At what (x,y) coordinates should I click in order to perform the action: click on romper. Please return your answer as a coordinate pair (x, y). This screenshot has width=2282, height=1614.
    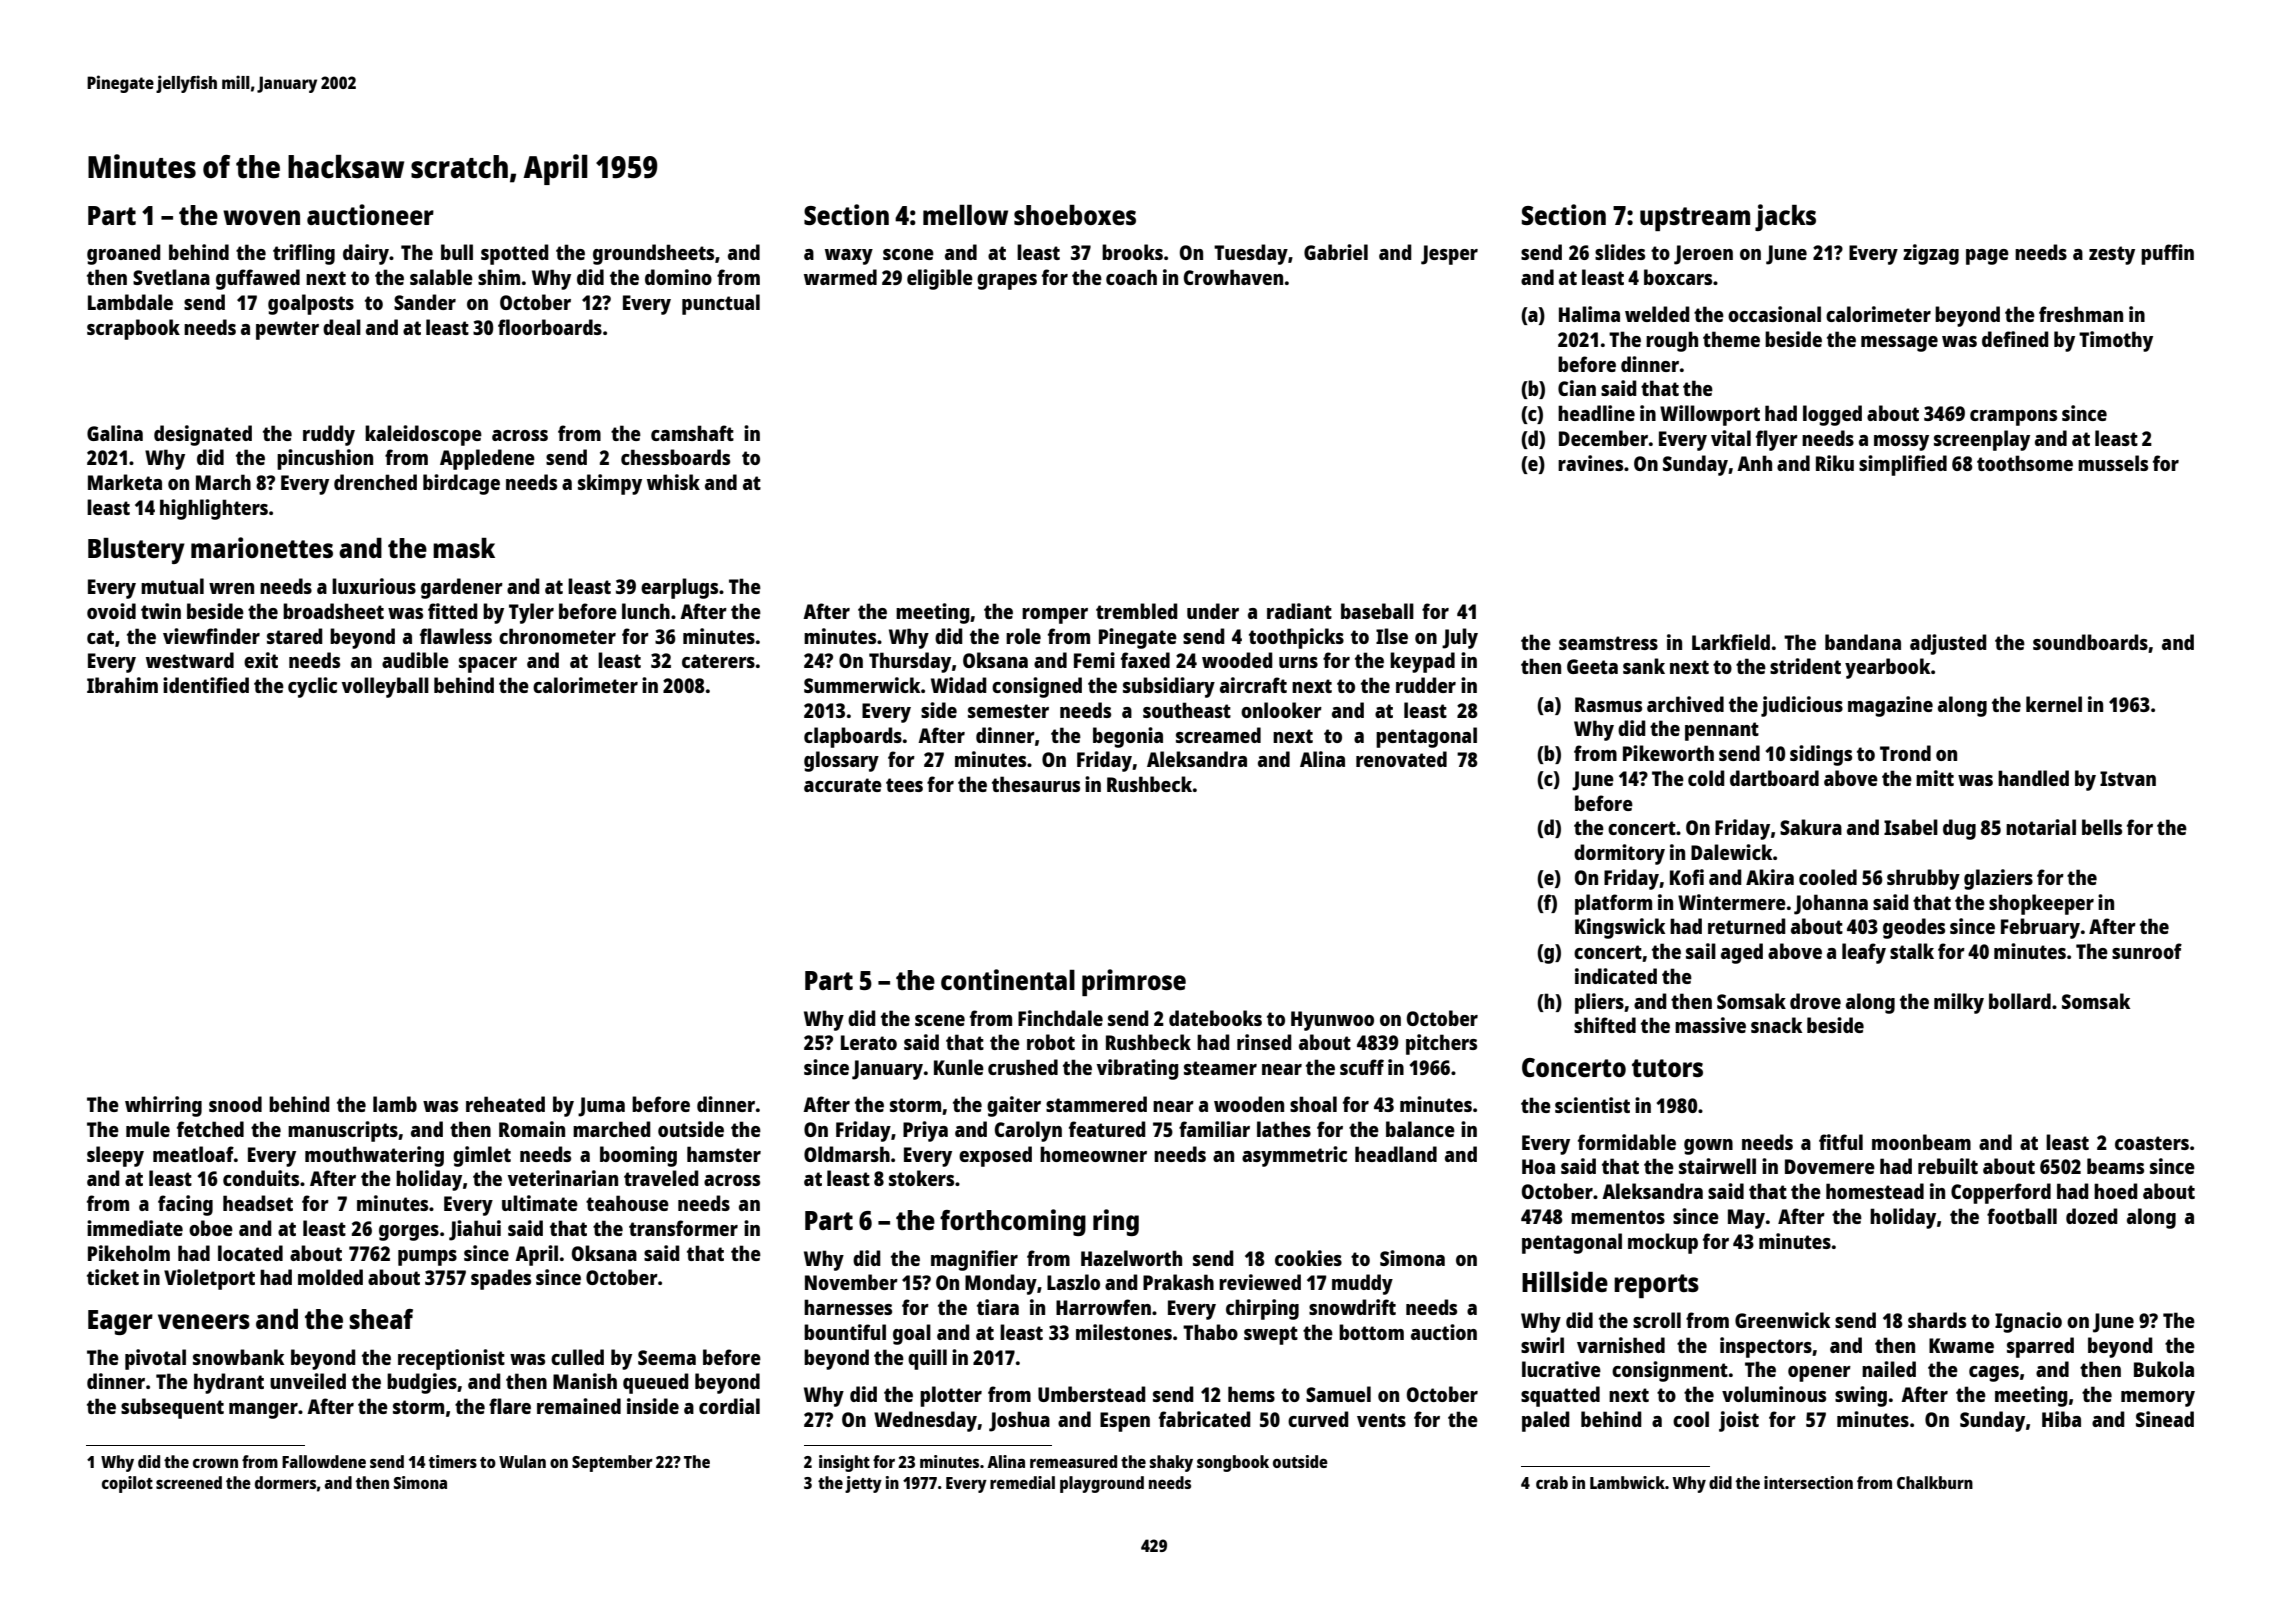
    Looking at the image, I should click on (1055, 616).
